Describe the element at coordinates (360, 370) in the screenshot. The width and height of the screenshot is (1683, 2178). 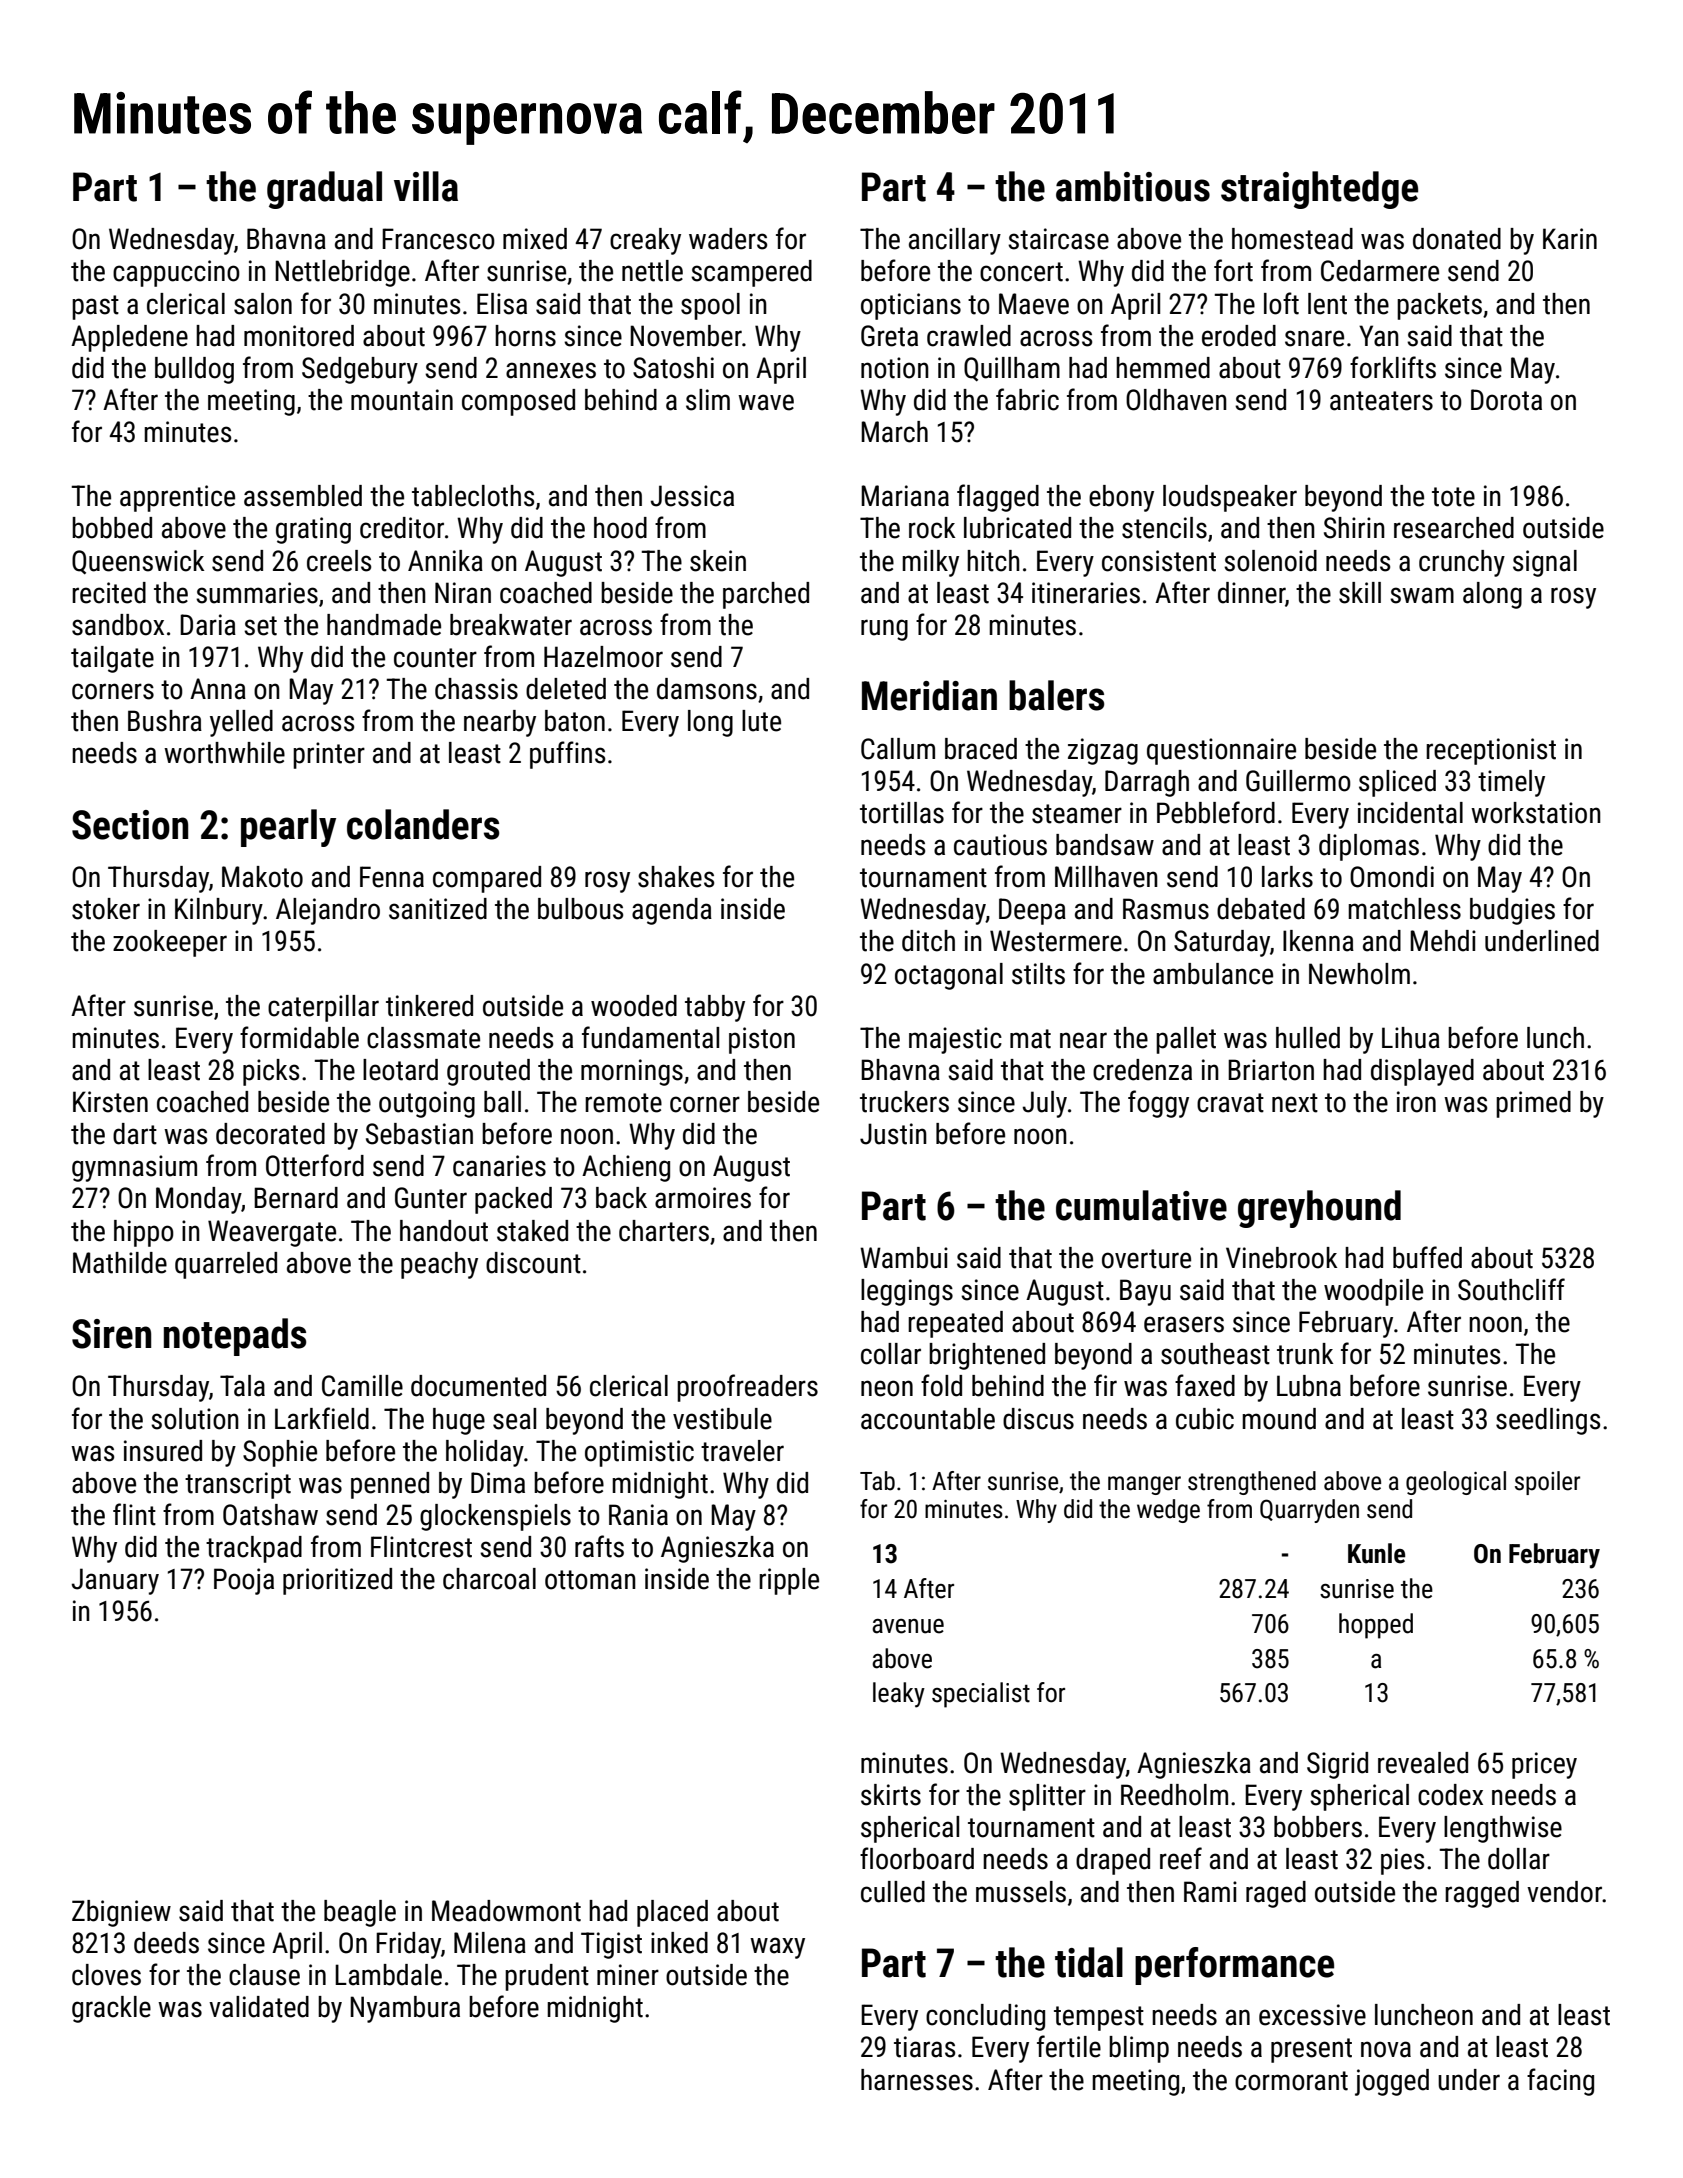
I see `Sedgebury` at that location.
